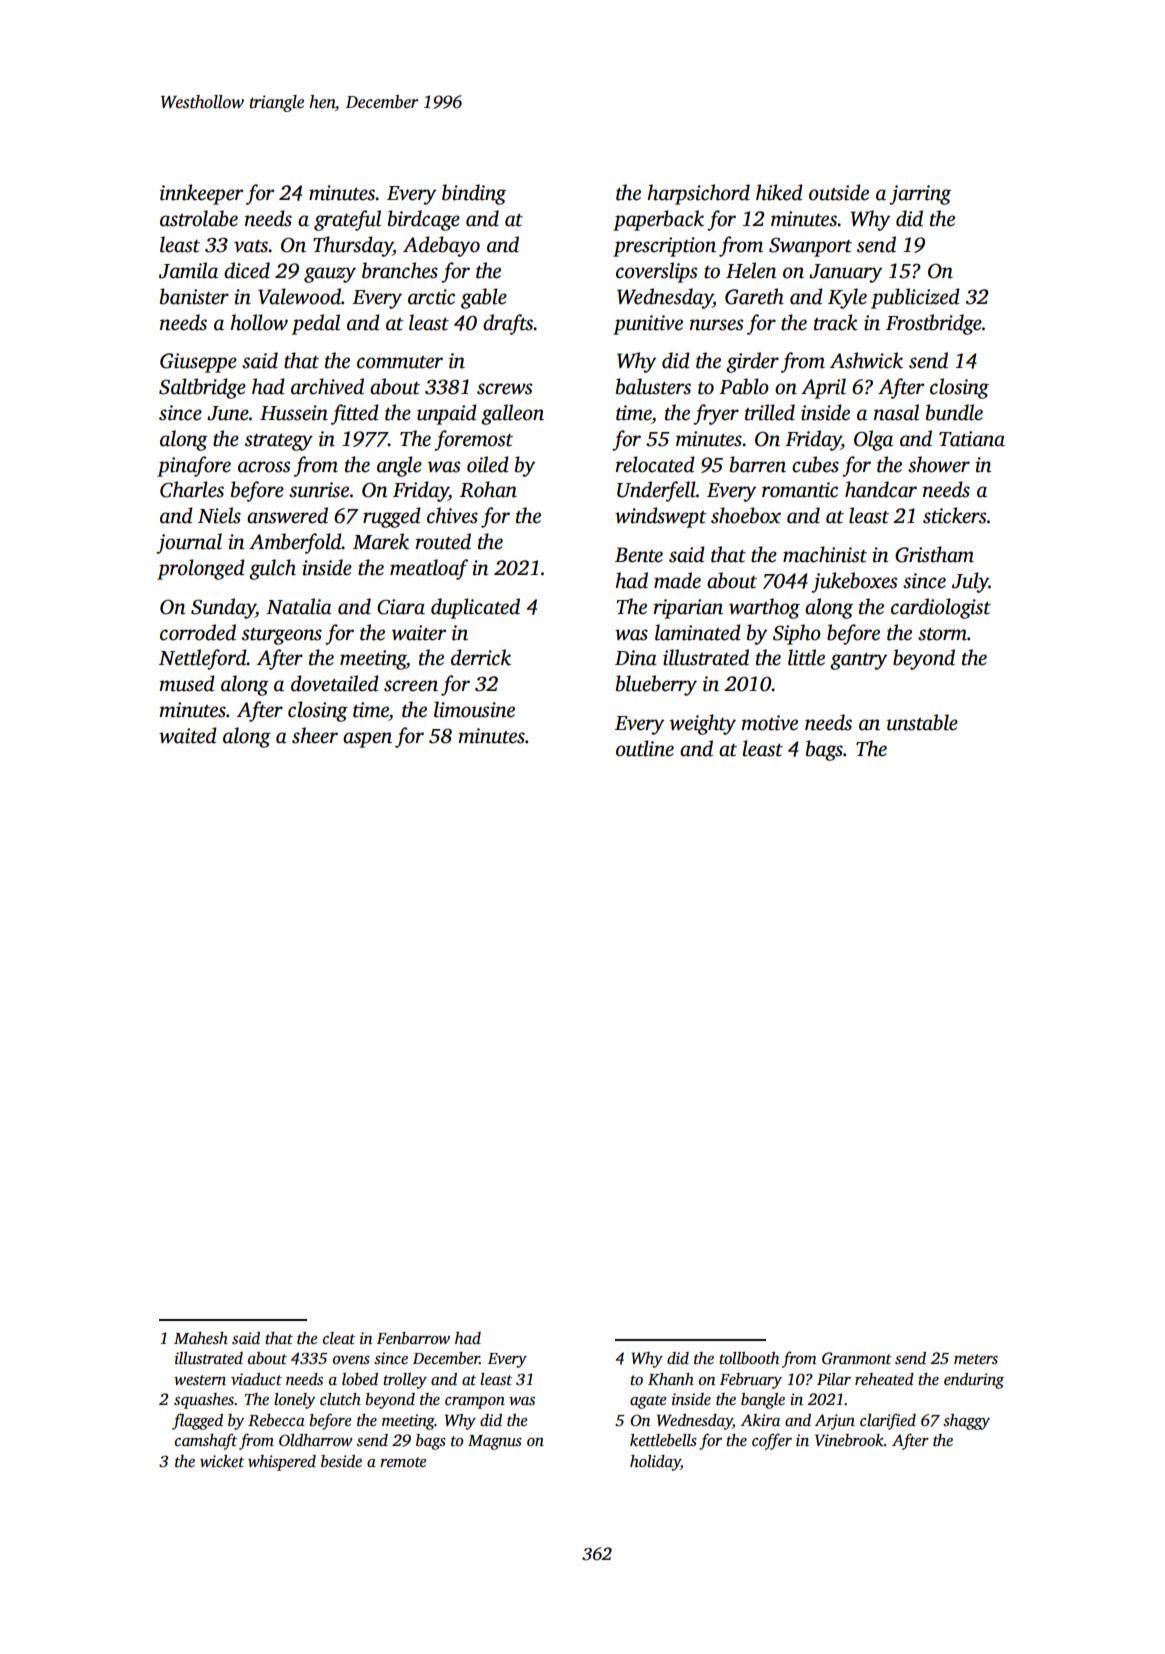 The width and height of the page is (1165, 1654). I want to click on oiled, so click(488, 464).
